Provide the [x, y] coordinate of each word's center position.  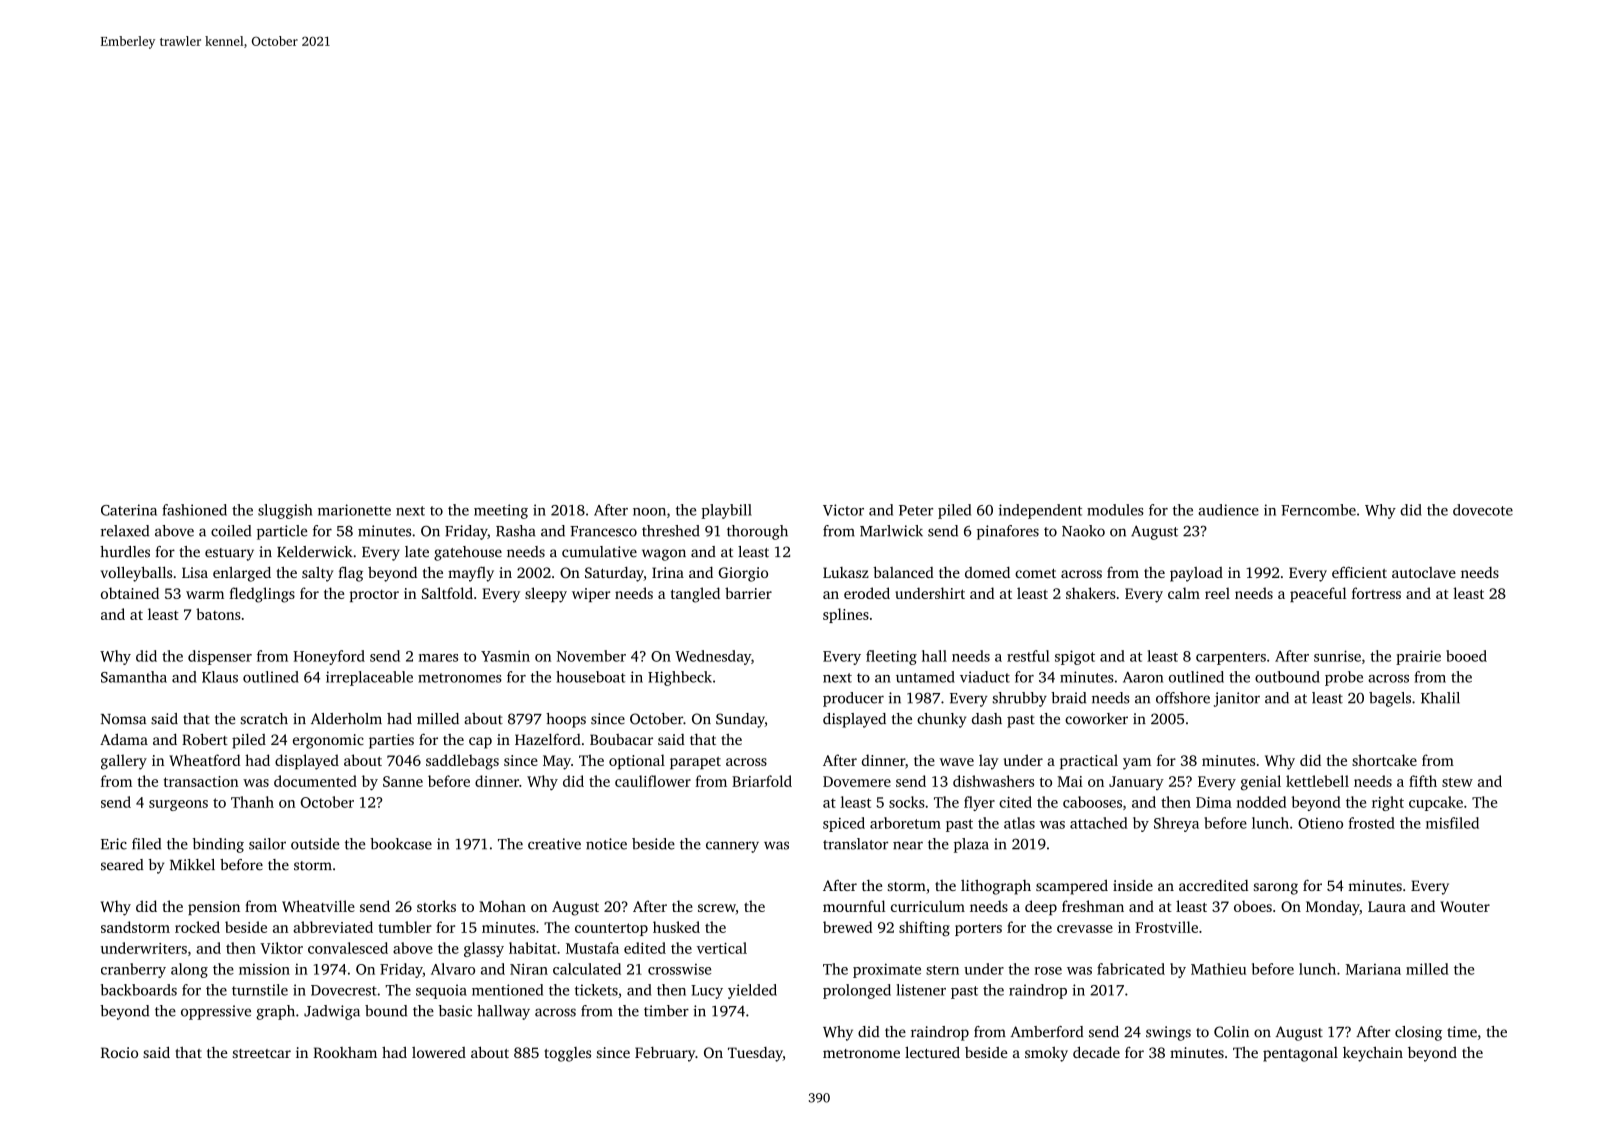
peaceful [1318, 594]
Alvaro [453, 969]
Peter [916, 510]
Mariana [1373, 969]
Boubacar [621, 739]
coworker [1096, 719]
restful [1028, 656]
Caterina [129, 510]
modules [1115, 510]
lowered [439, 1052]
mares [438, 658]
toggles [567, 1054]
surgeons [178, 805]
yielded [752, 991]
